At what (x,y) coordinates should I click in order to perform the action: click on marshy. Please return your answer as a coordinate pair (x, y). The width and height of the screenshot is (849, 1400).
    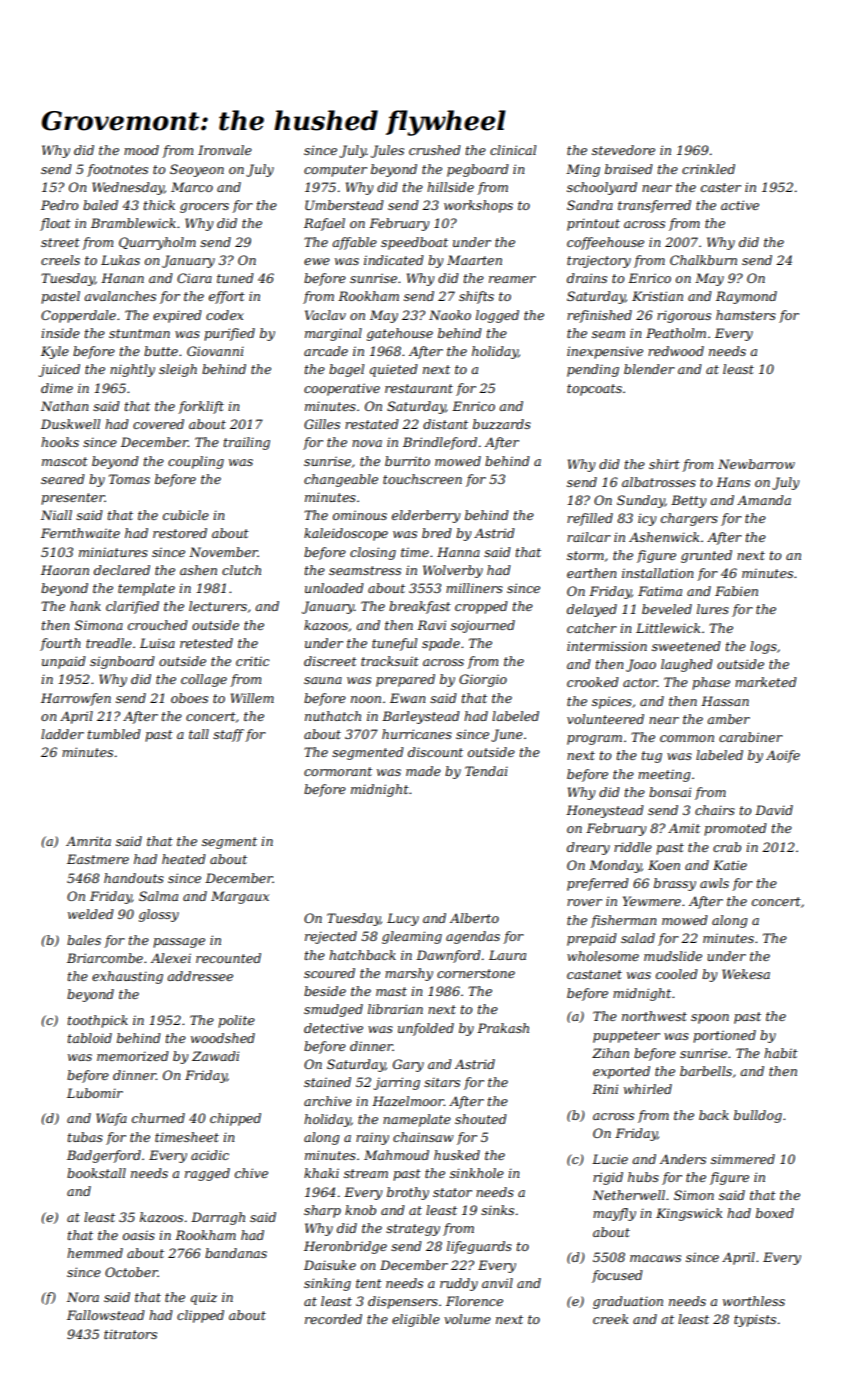
    Looking at the image, I should click on (409, 974).
